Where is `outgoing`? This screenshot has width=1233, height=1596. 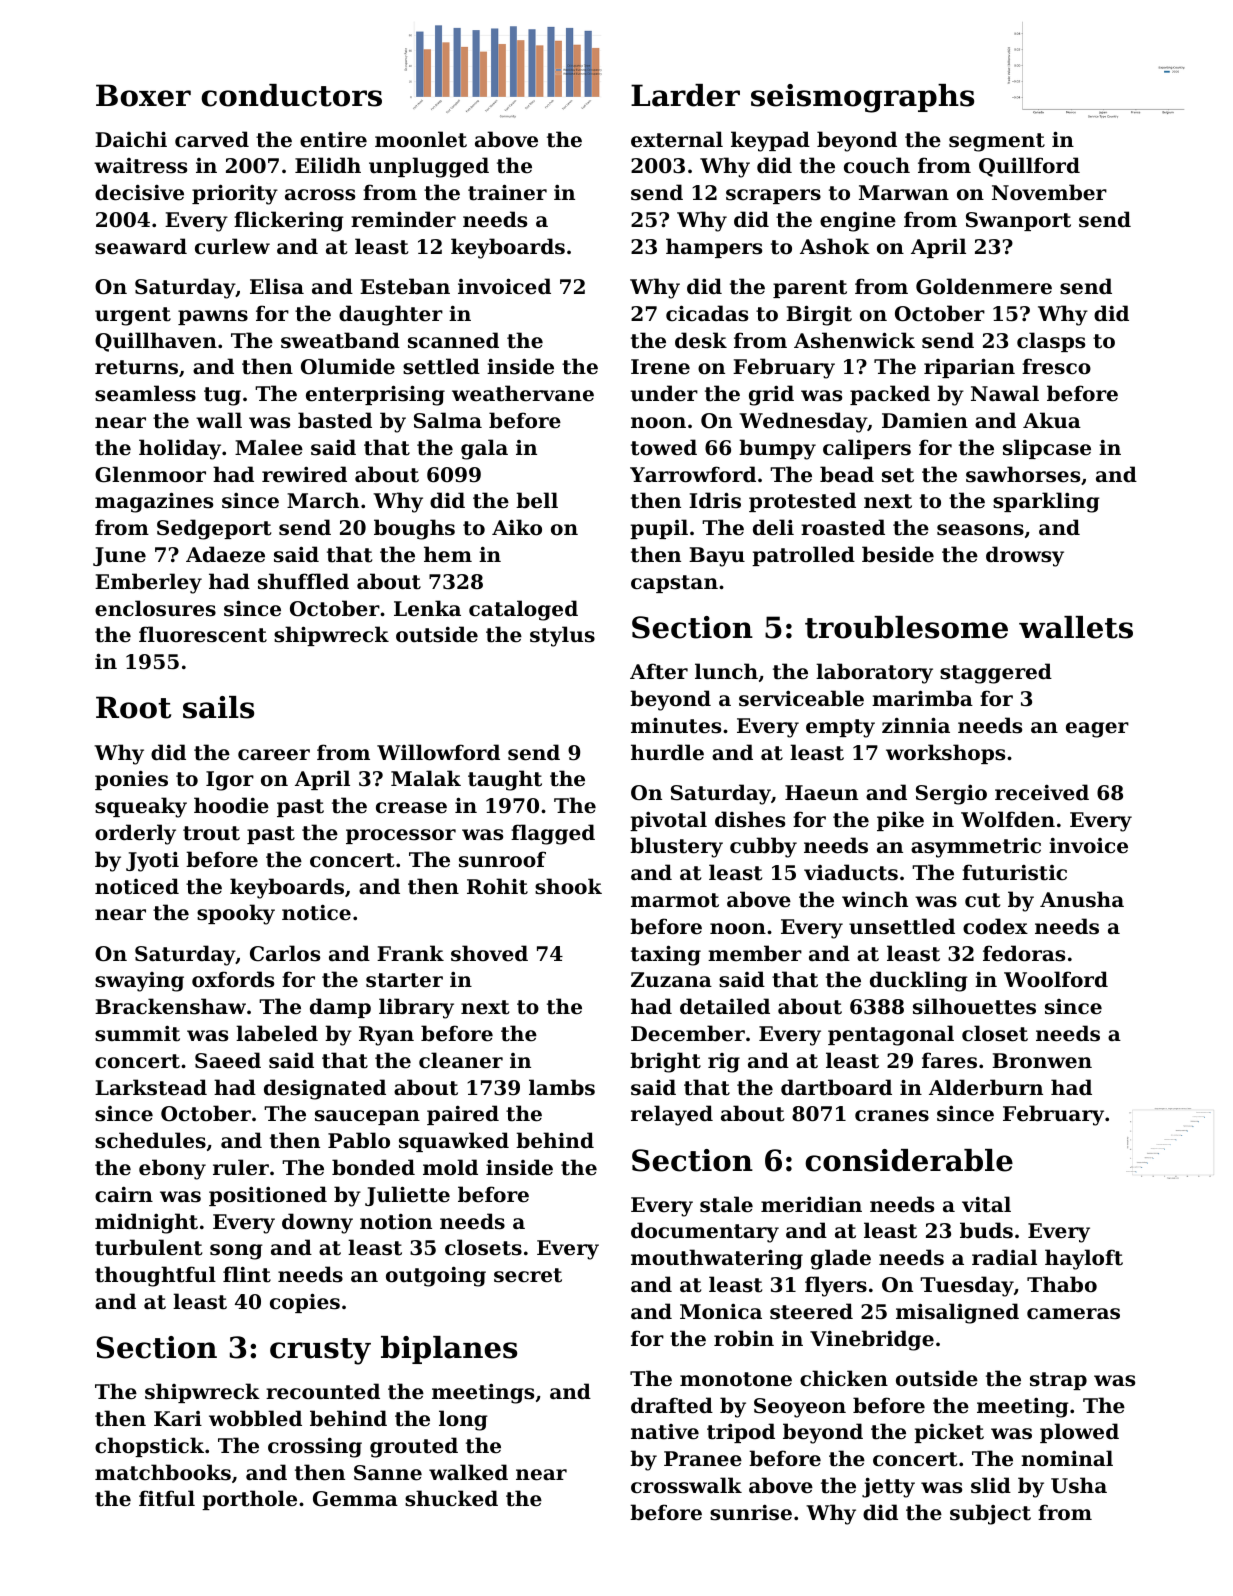
outgoing is located at coordinates (436, 1276).
